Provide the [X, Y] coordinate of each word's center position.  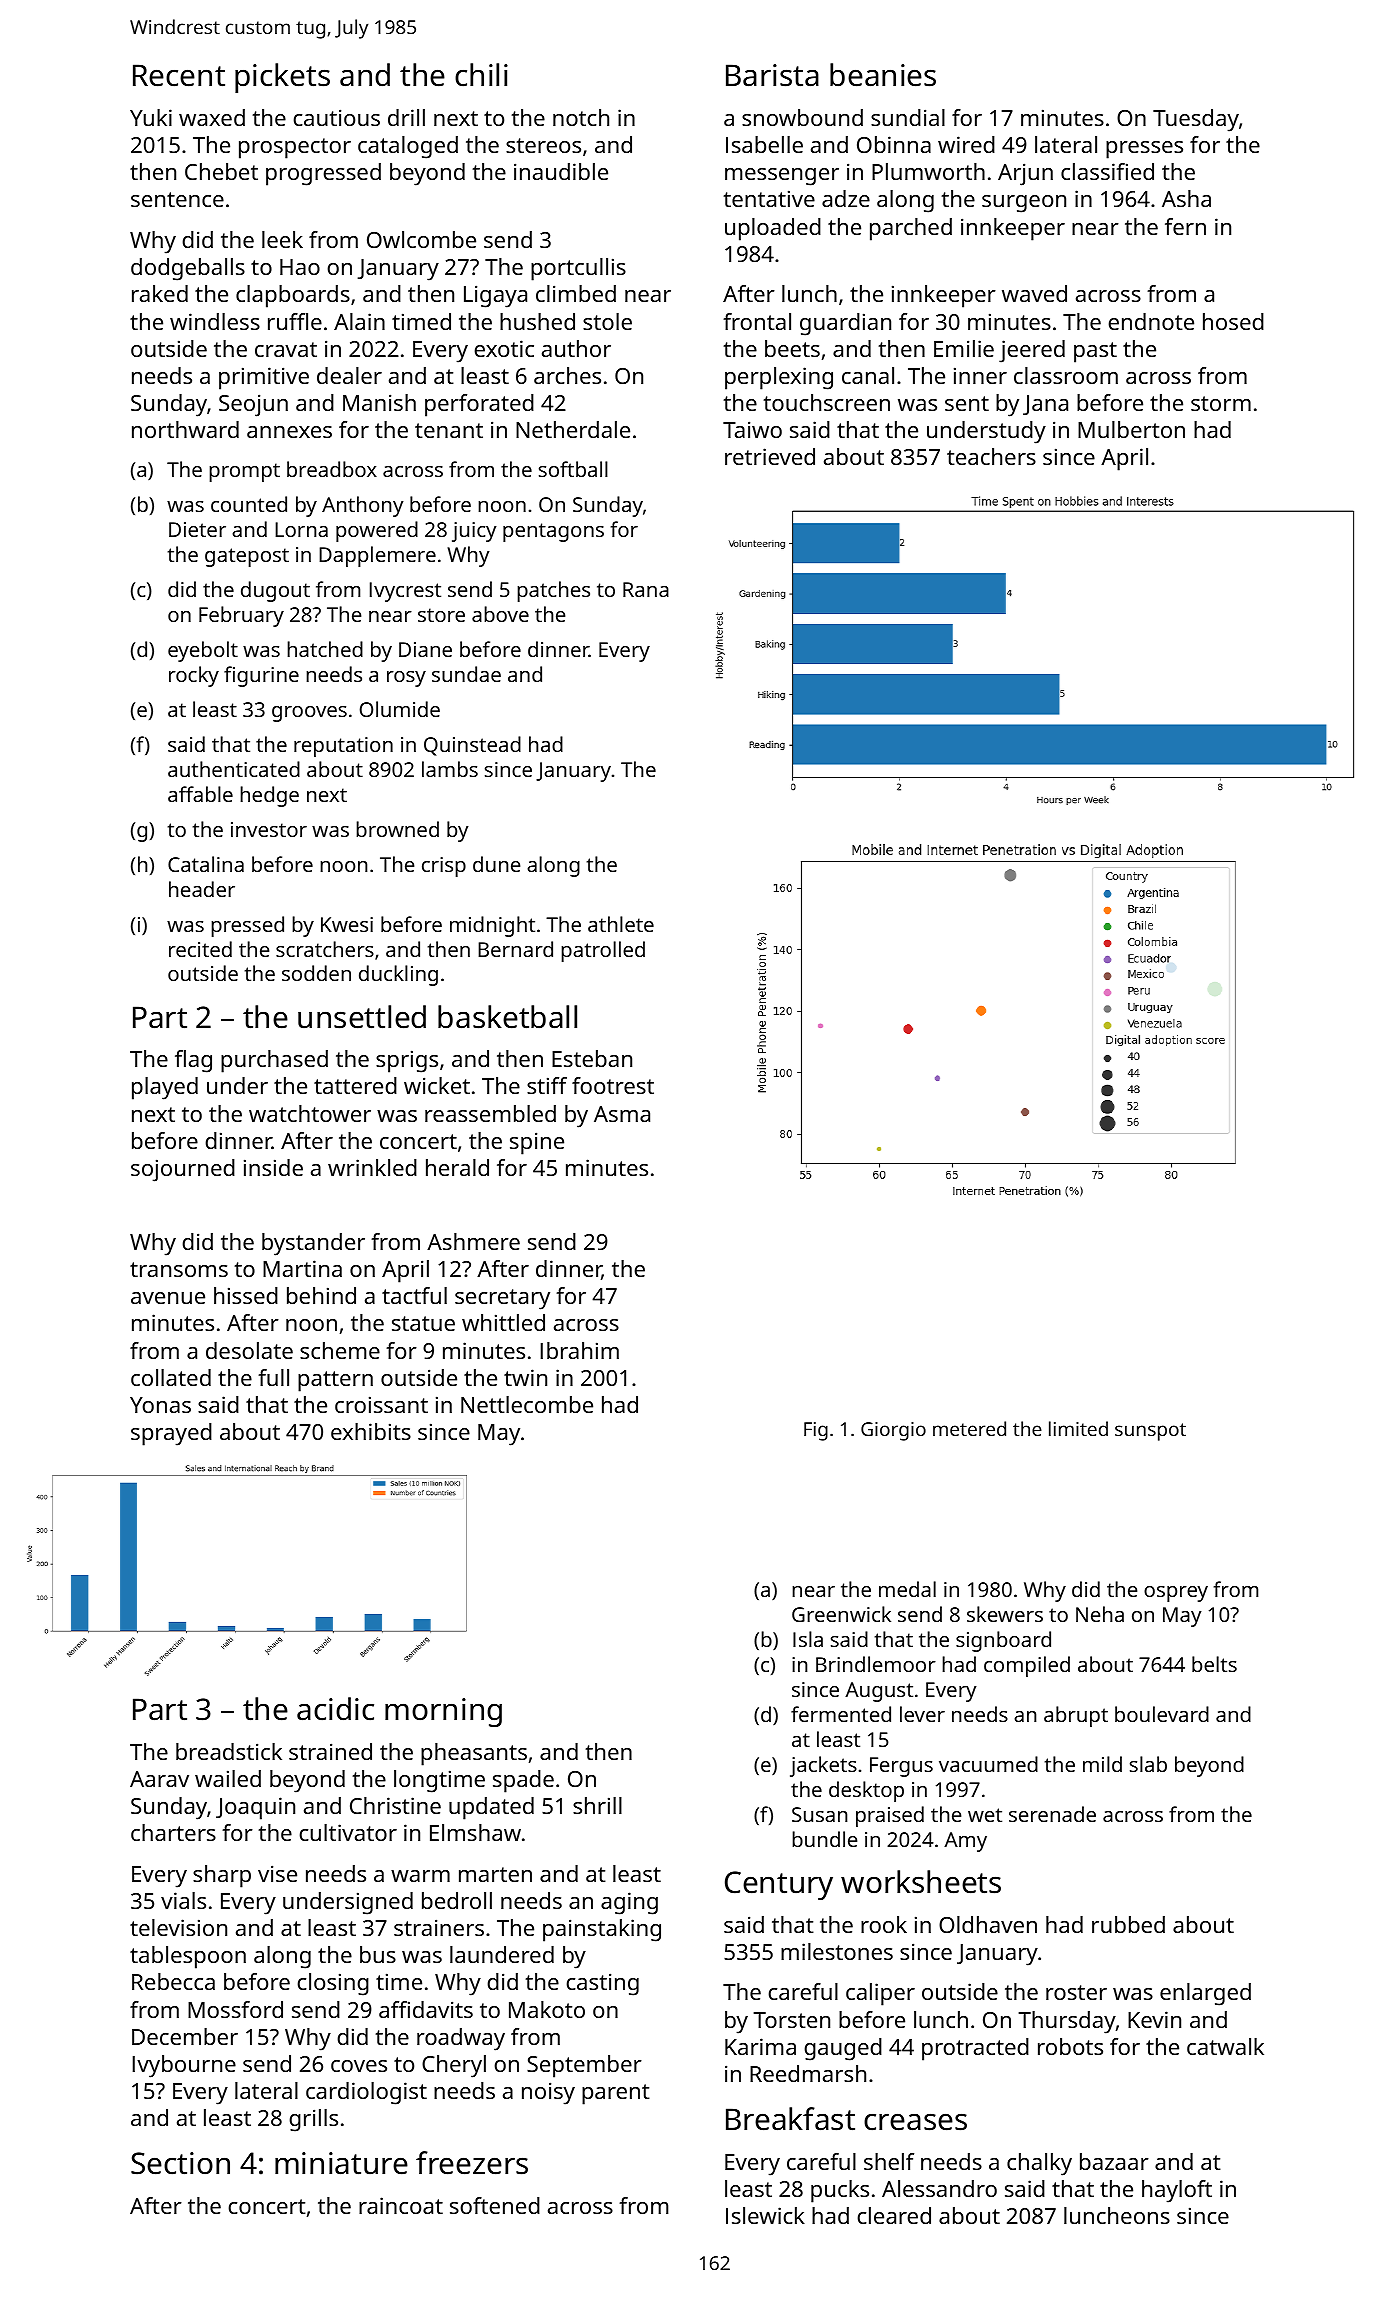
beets [792, 348]
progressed [323, 174]
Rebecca [173, 1981]
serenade [1052, 1814]
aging [629, 1903]
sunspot [1150, 1432]
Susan [819, 1814]
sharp [222, 1876]
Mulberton [1131, 429]
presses [1144, 150]
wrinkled [372, 1167]
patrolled [603, 951]
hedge [269, 796]
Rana [646, 589]
